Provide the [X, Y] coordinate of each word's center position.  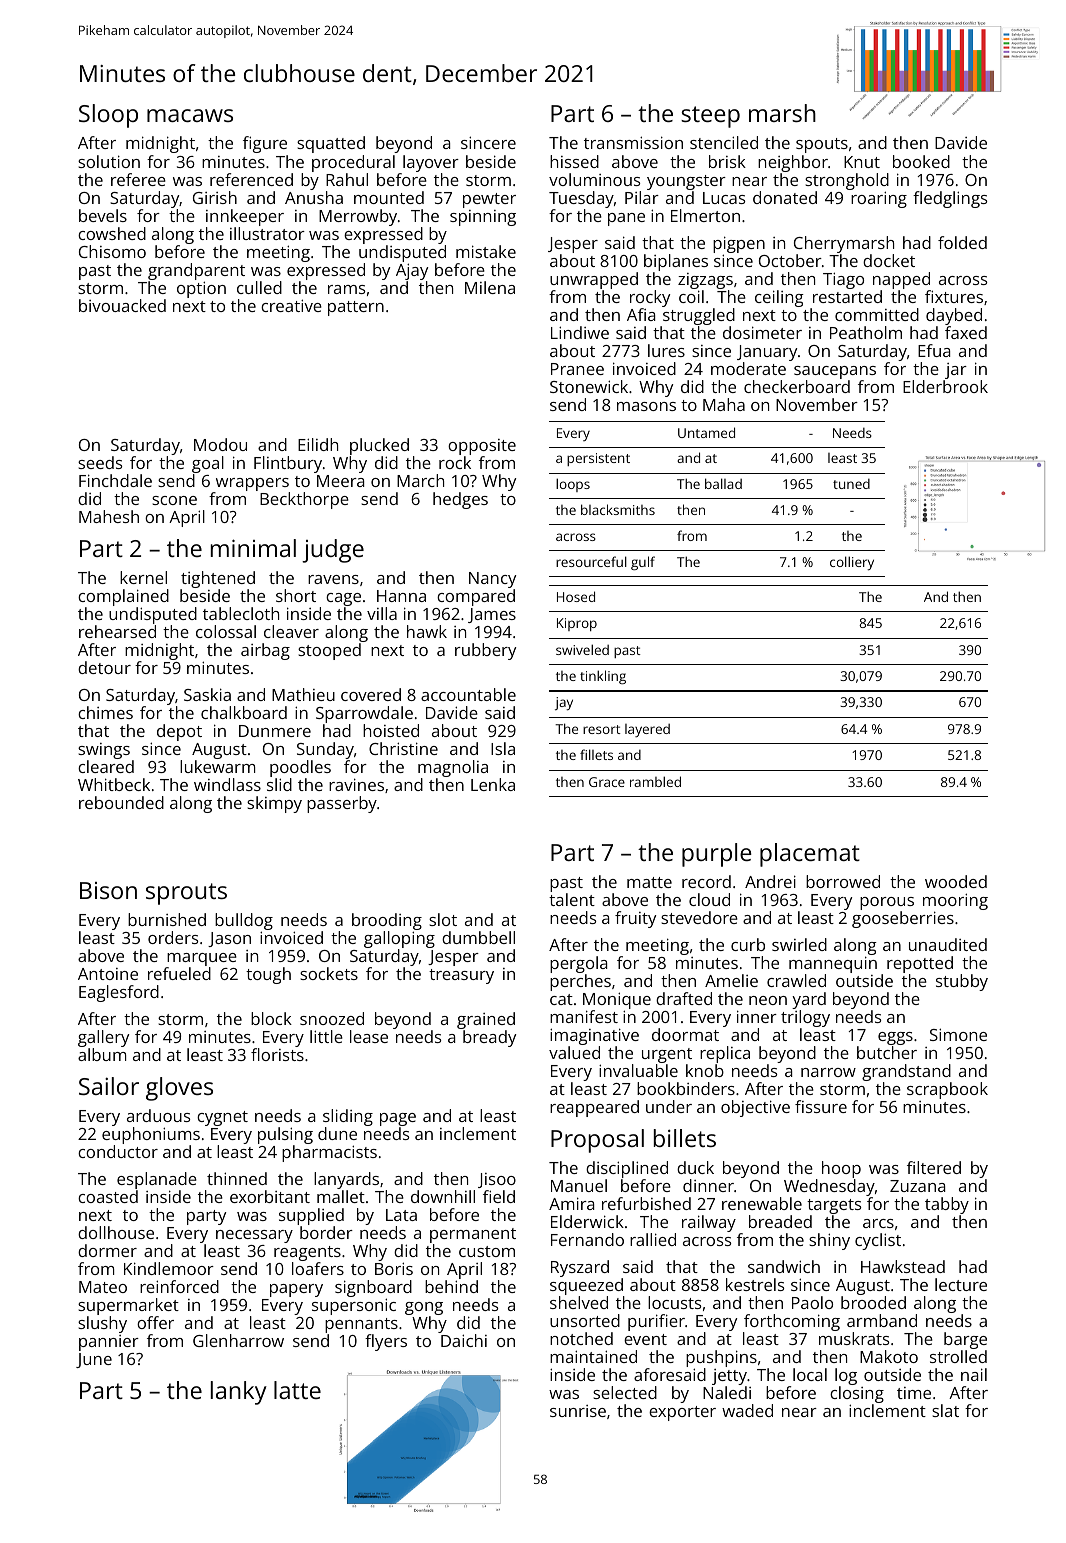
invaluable [638, 1070]
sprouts [186, 894]
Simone [958, 1034]
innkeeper [245, 217]
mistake [486, 251]
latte [297, 1390]
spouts [822, 145]
